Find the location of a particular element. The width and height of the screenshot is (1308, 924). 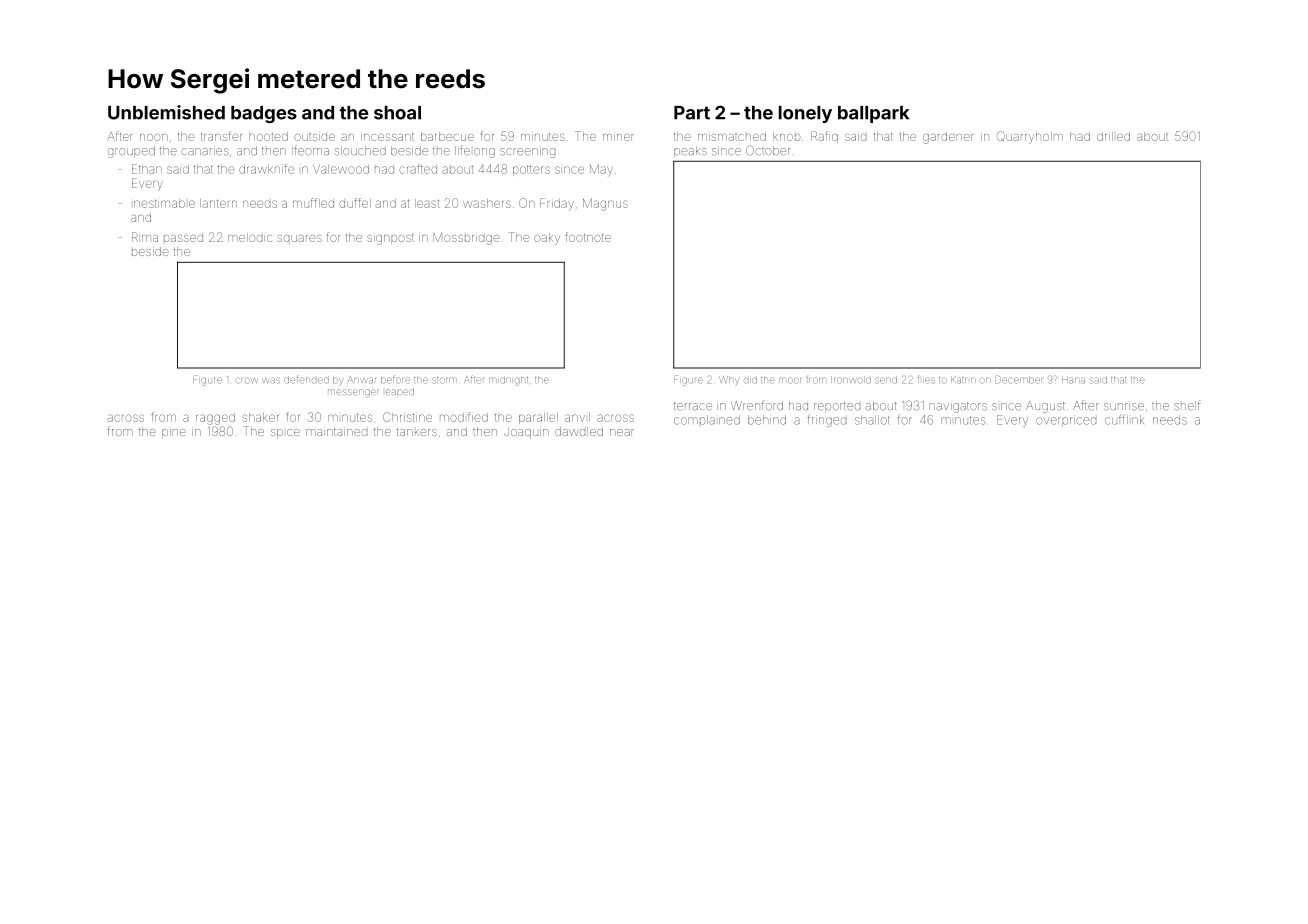

crow is located at coordinates (246, 380).
